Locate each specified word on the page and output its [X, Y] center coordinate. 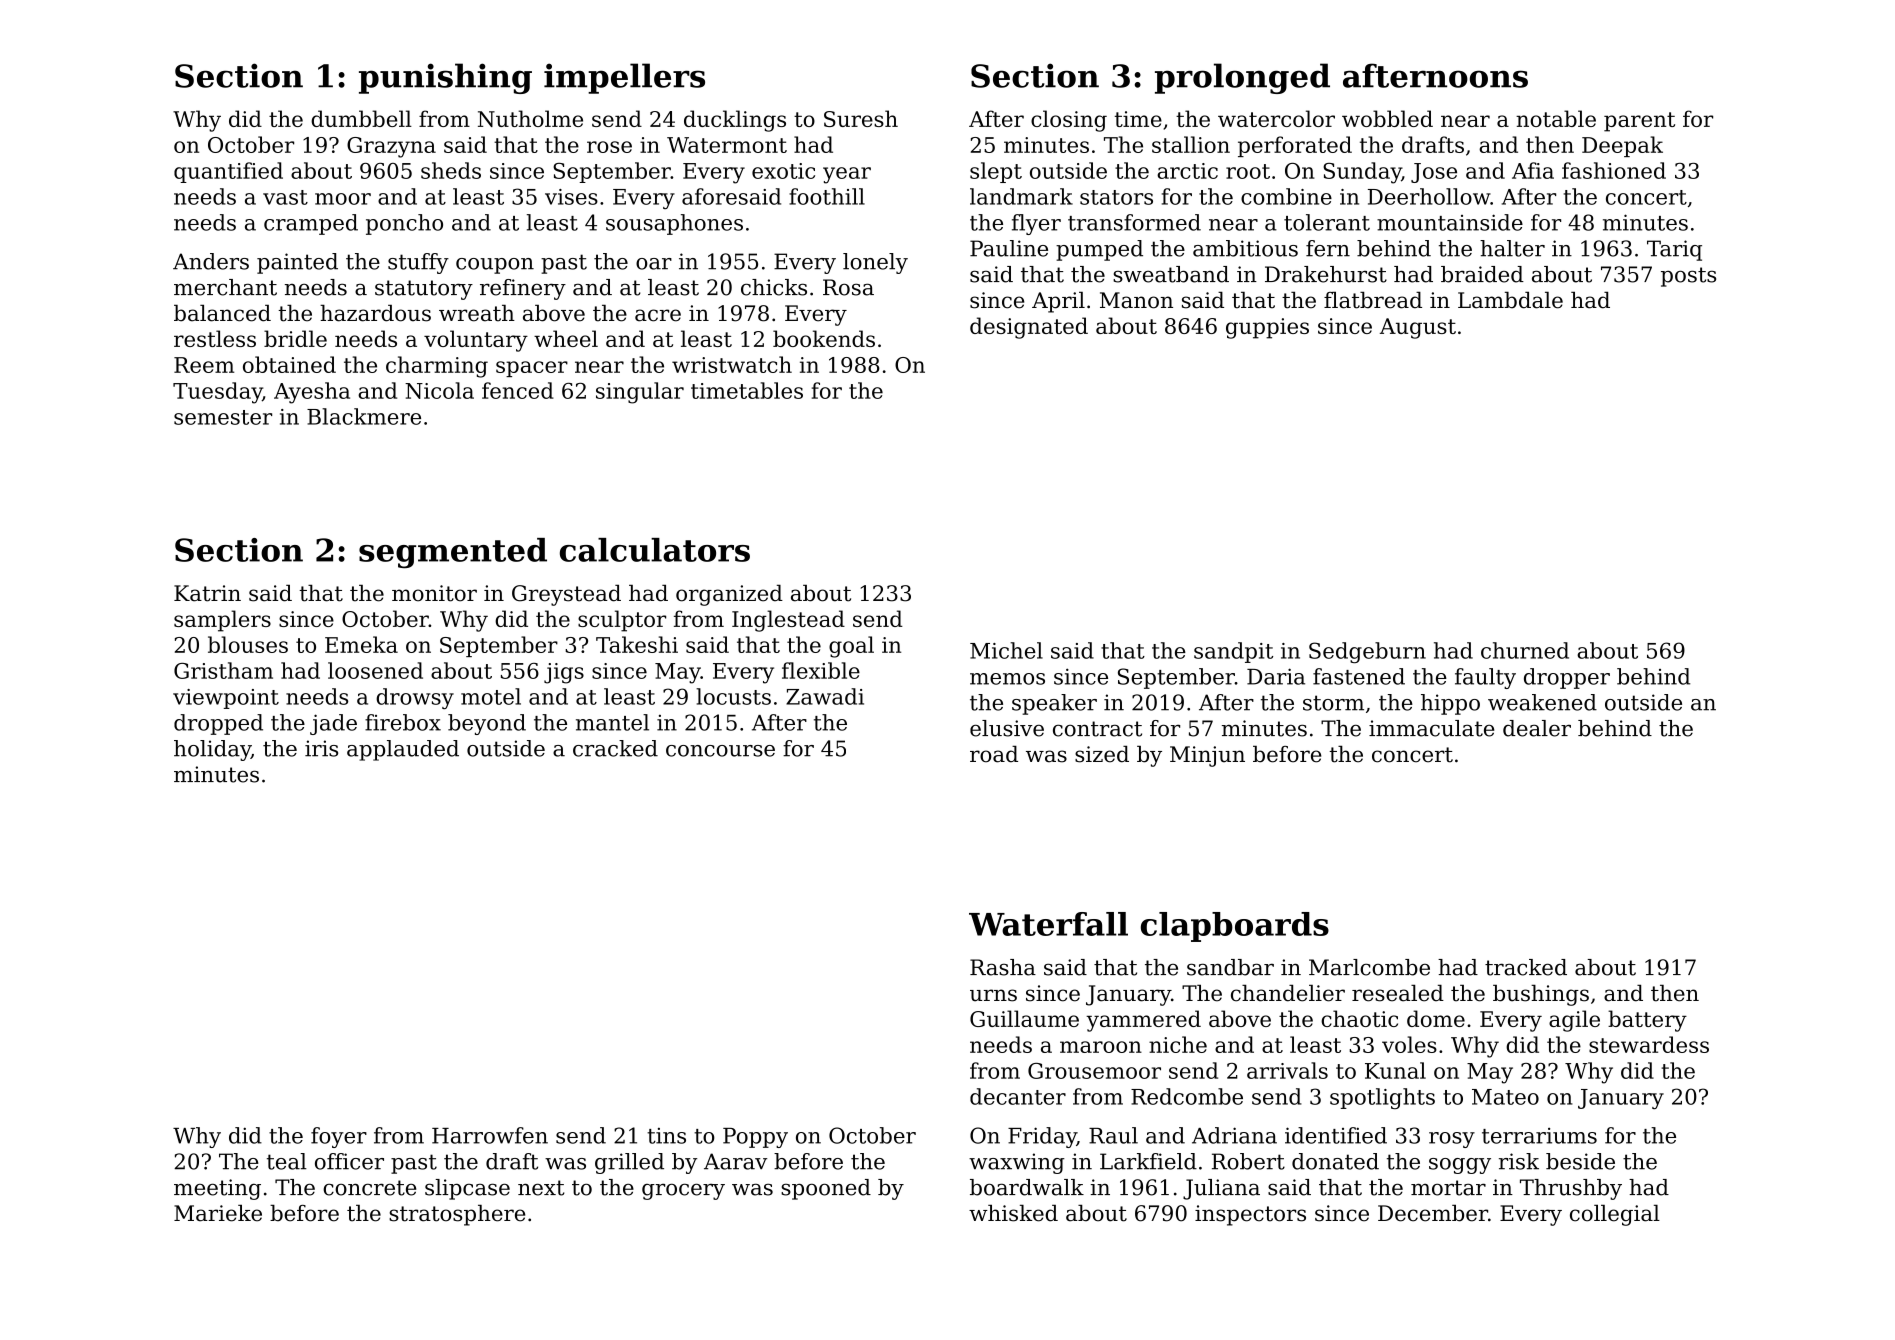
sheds [451, 170]
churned [1525, 650]
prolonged [1242, 78]
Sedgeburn [1367, 652]
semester [223, 417]
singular [640, 393]
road [994, 754]
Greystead [566, 595]
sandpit [1233, 652]
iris [321, 748]
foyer [339, 1137]
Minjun [1207, 756]
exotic [783, 171]
